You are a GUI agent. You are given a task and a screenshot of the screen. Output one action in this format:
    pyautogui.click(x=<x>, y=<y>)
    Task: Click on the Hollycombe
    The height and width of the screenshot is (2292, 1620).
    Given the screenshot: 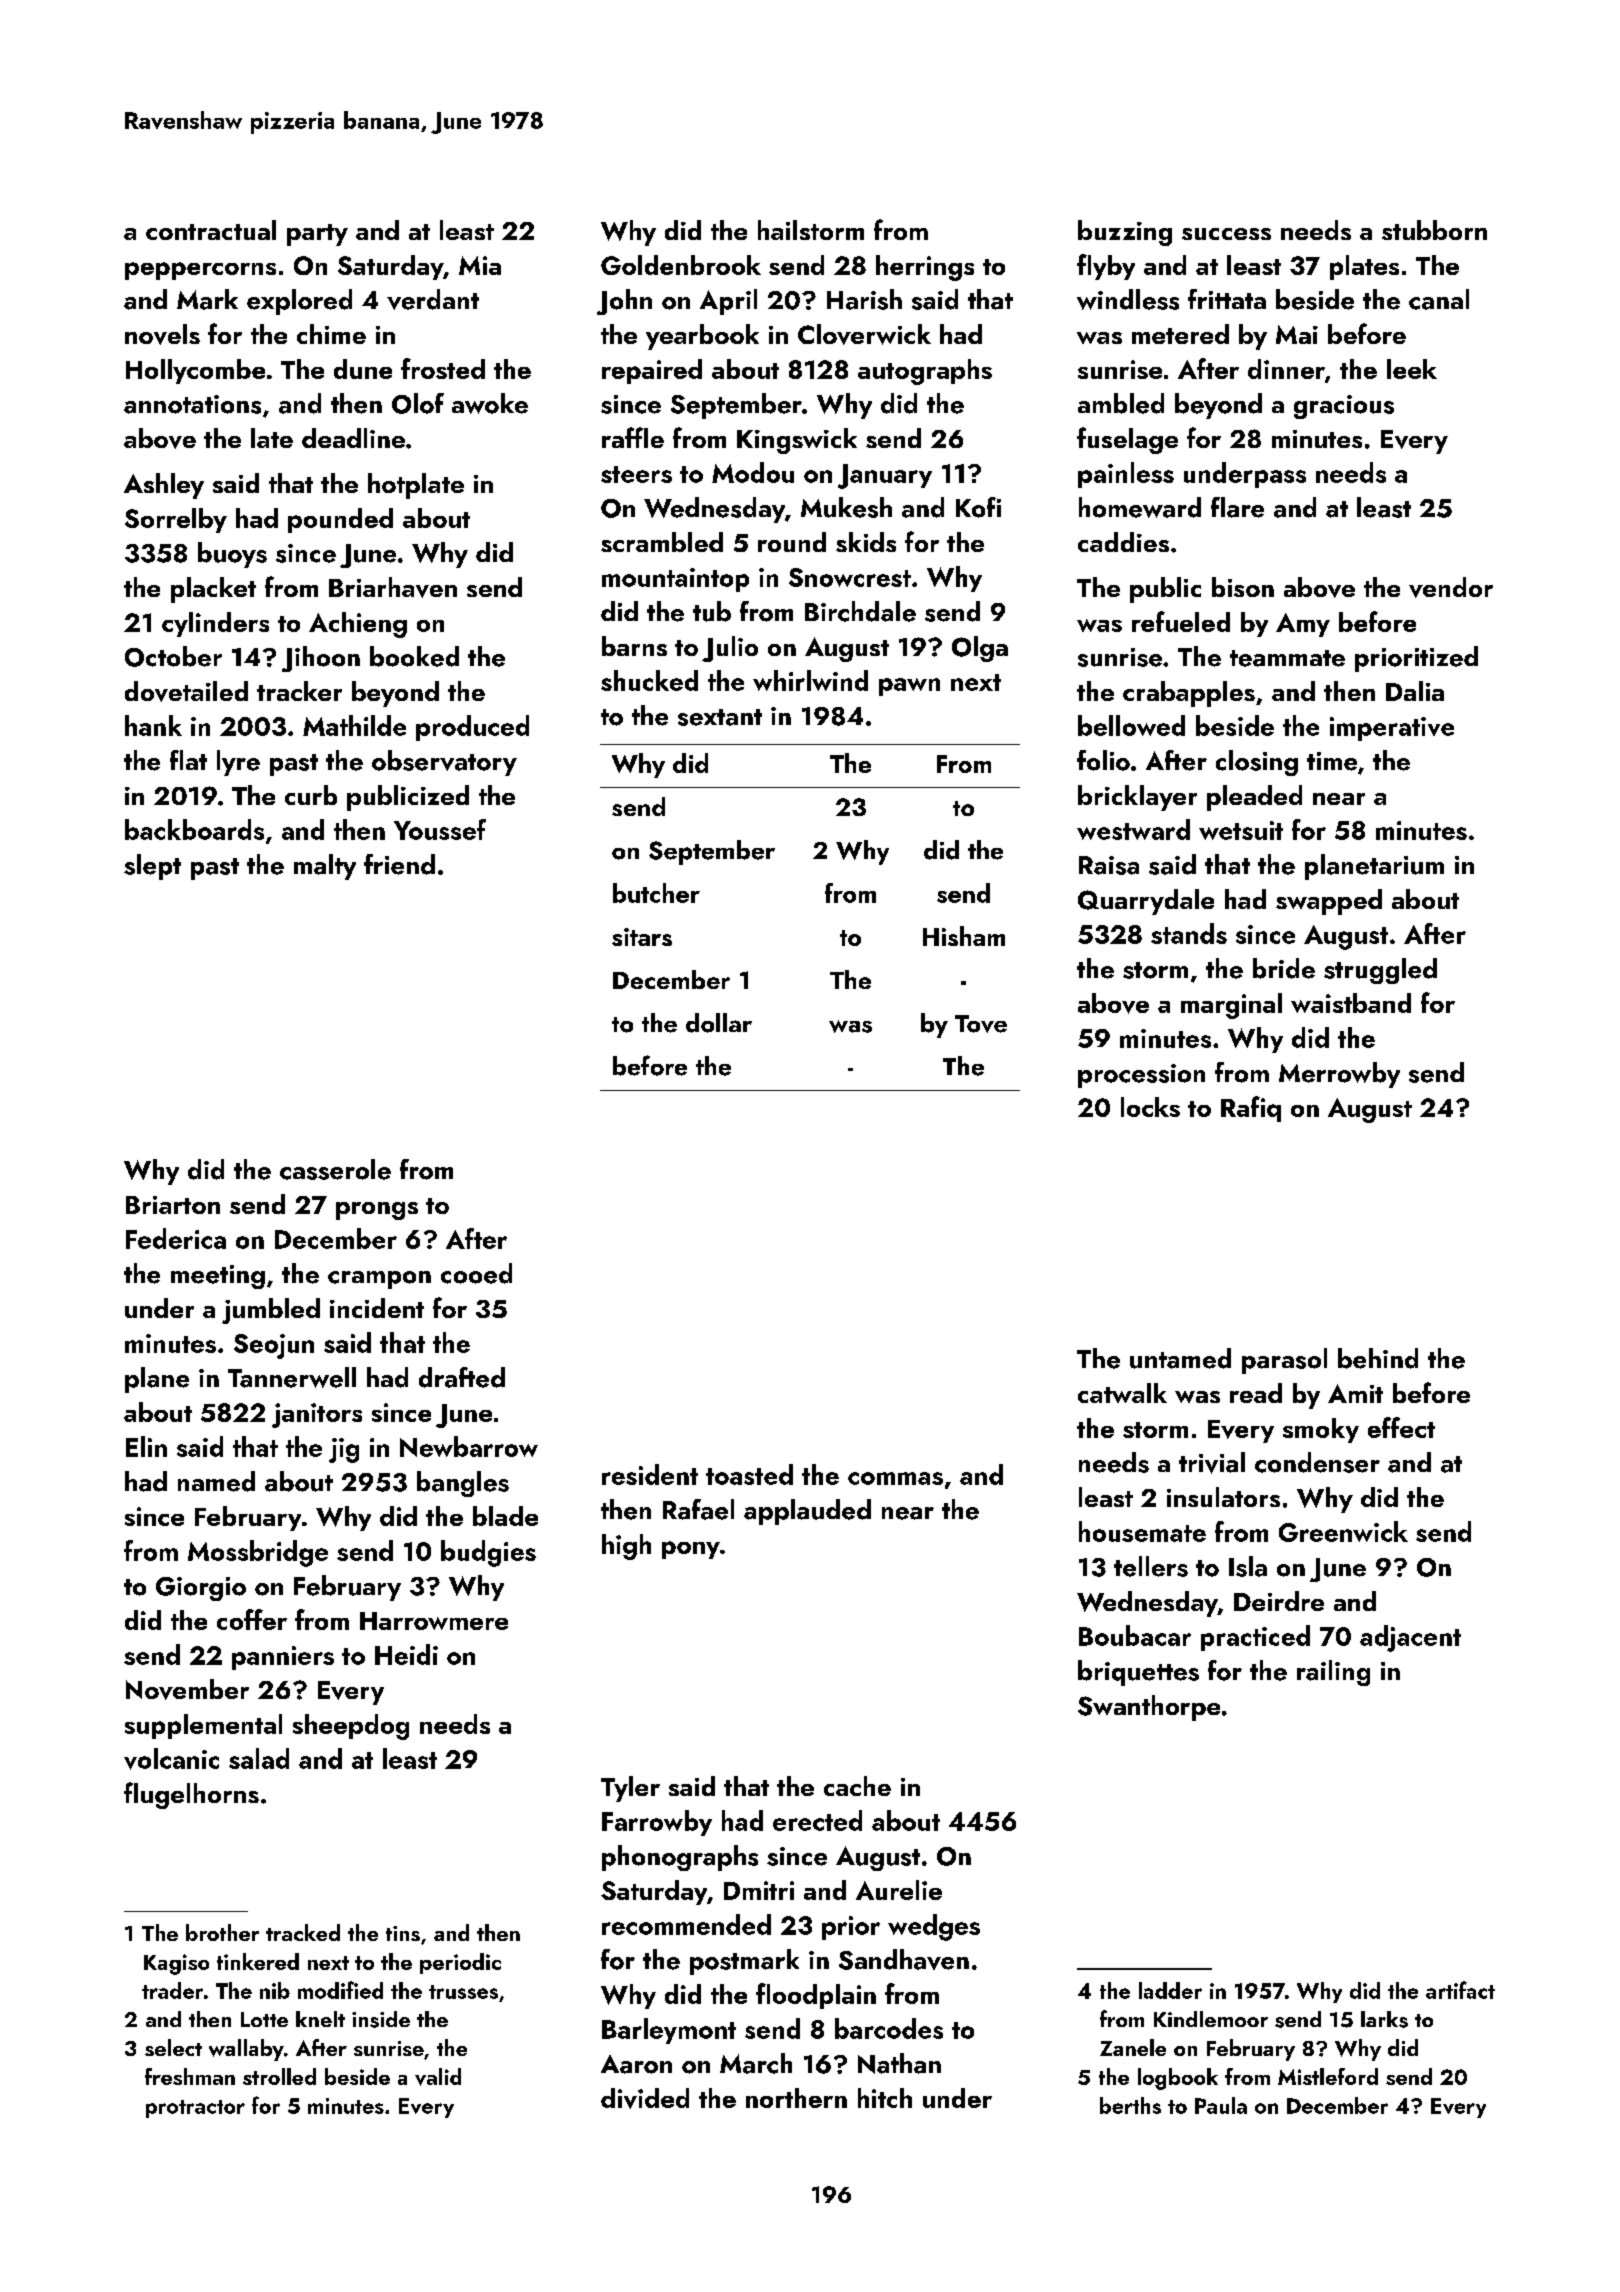 What is the action you would take?
    pyautogui.click(x=195, y=371)
